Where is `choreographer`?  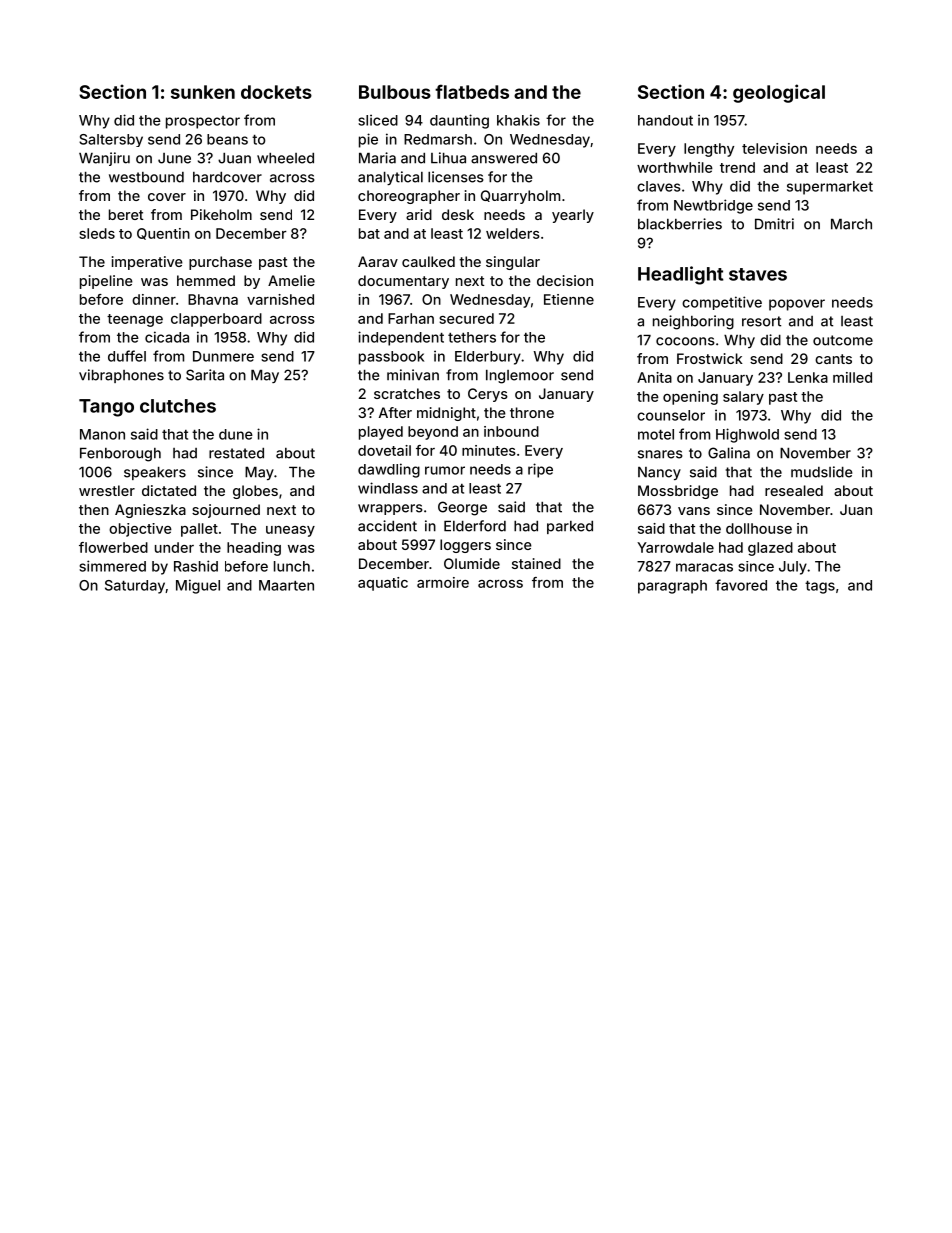
choreographer is located at coordinates (409, 197).
